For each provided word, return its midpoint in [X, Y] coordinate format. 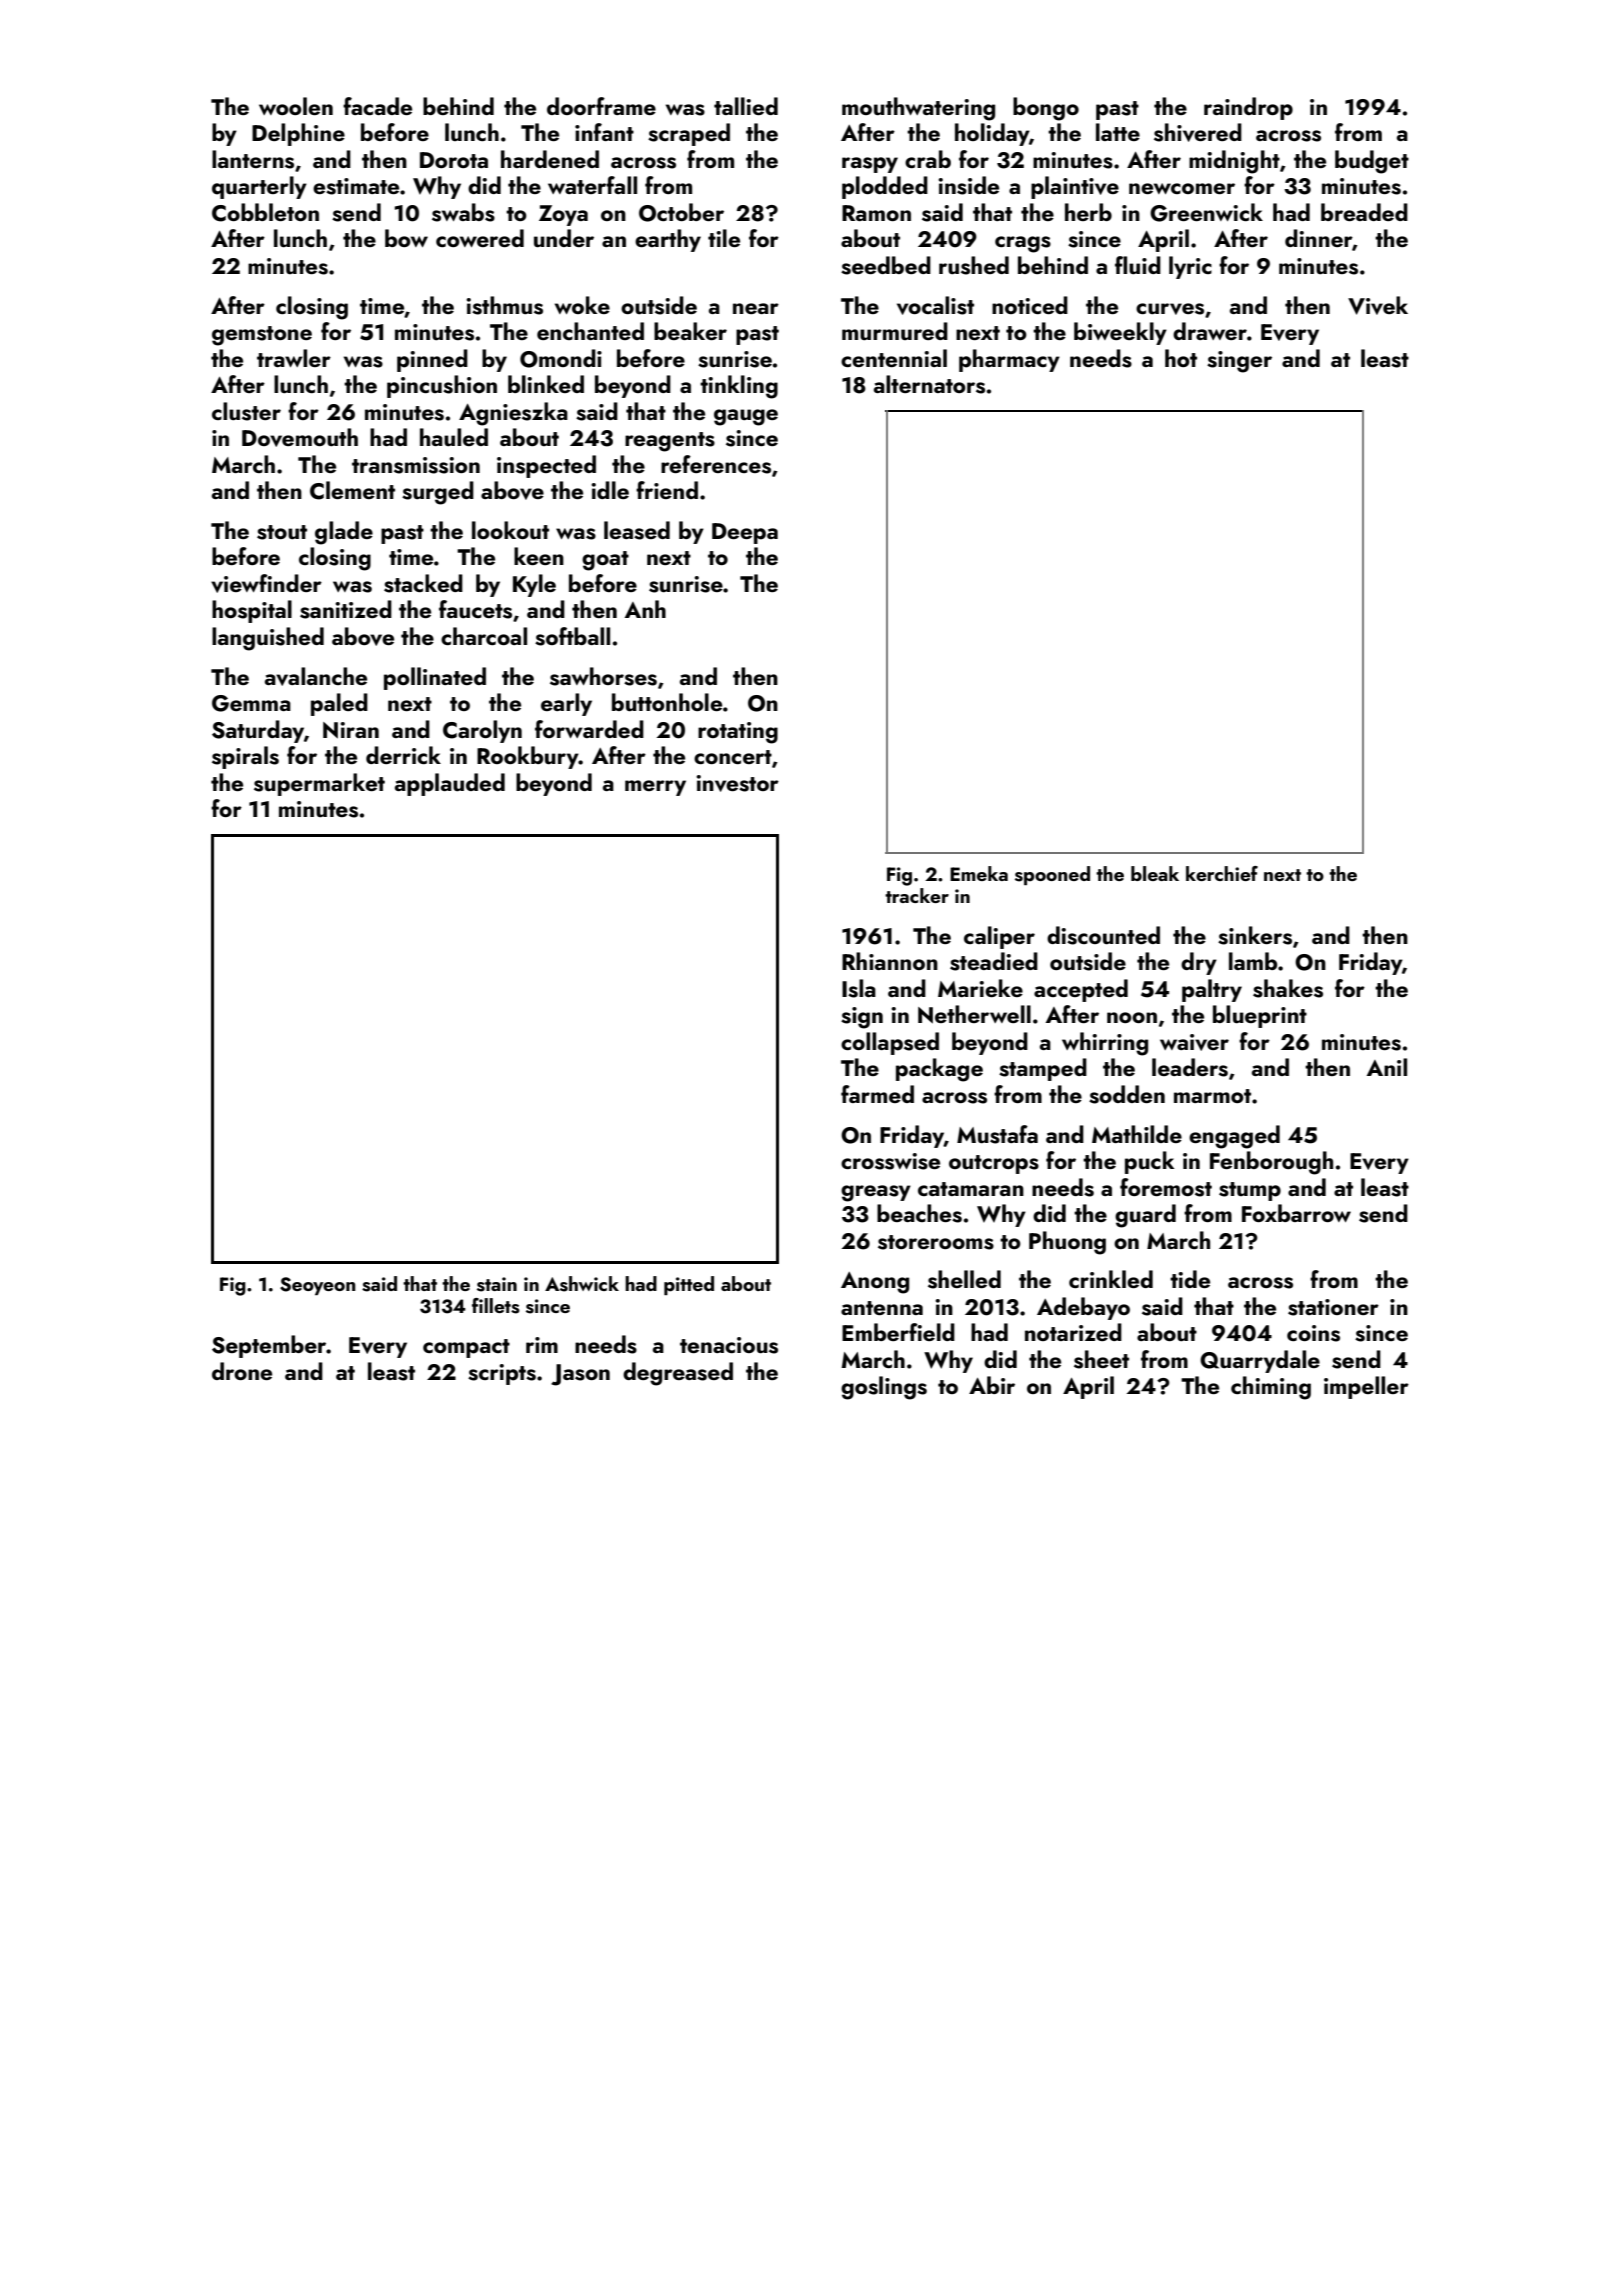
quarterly [259, 187]
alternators [929, 384]
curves [1170, 309]
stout [282, 532]
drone [242, 1371]
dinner [1319, 239]
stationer [1333, 1307]
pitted [689, 1285]
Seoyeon [318, 1286]
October [681, 212]
